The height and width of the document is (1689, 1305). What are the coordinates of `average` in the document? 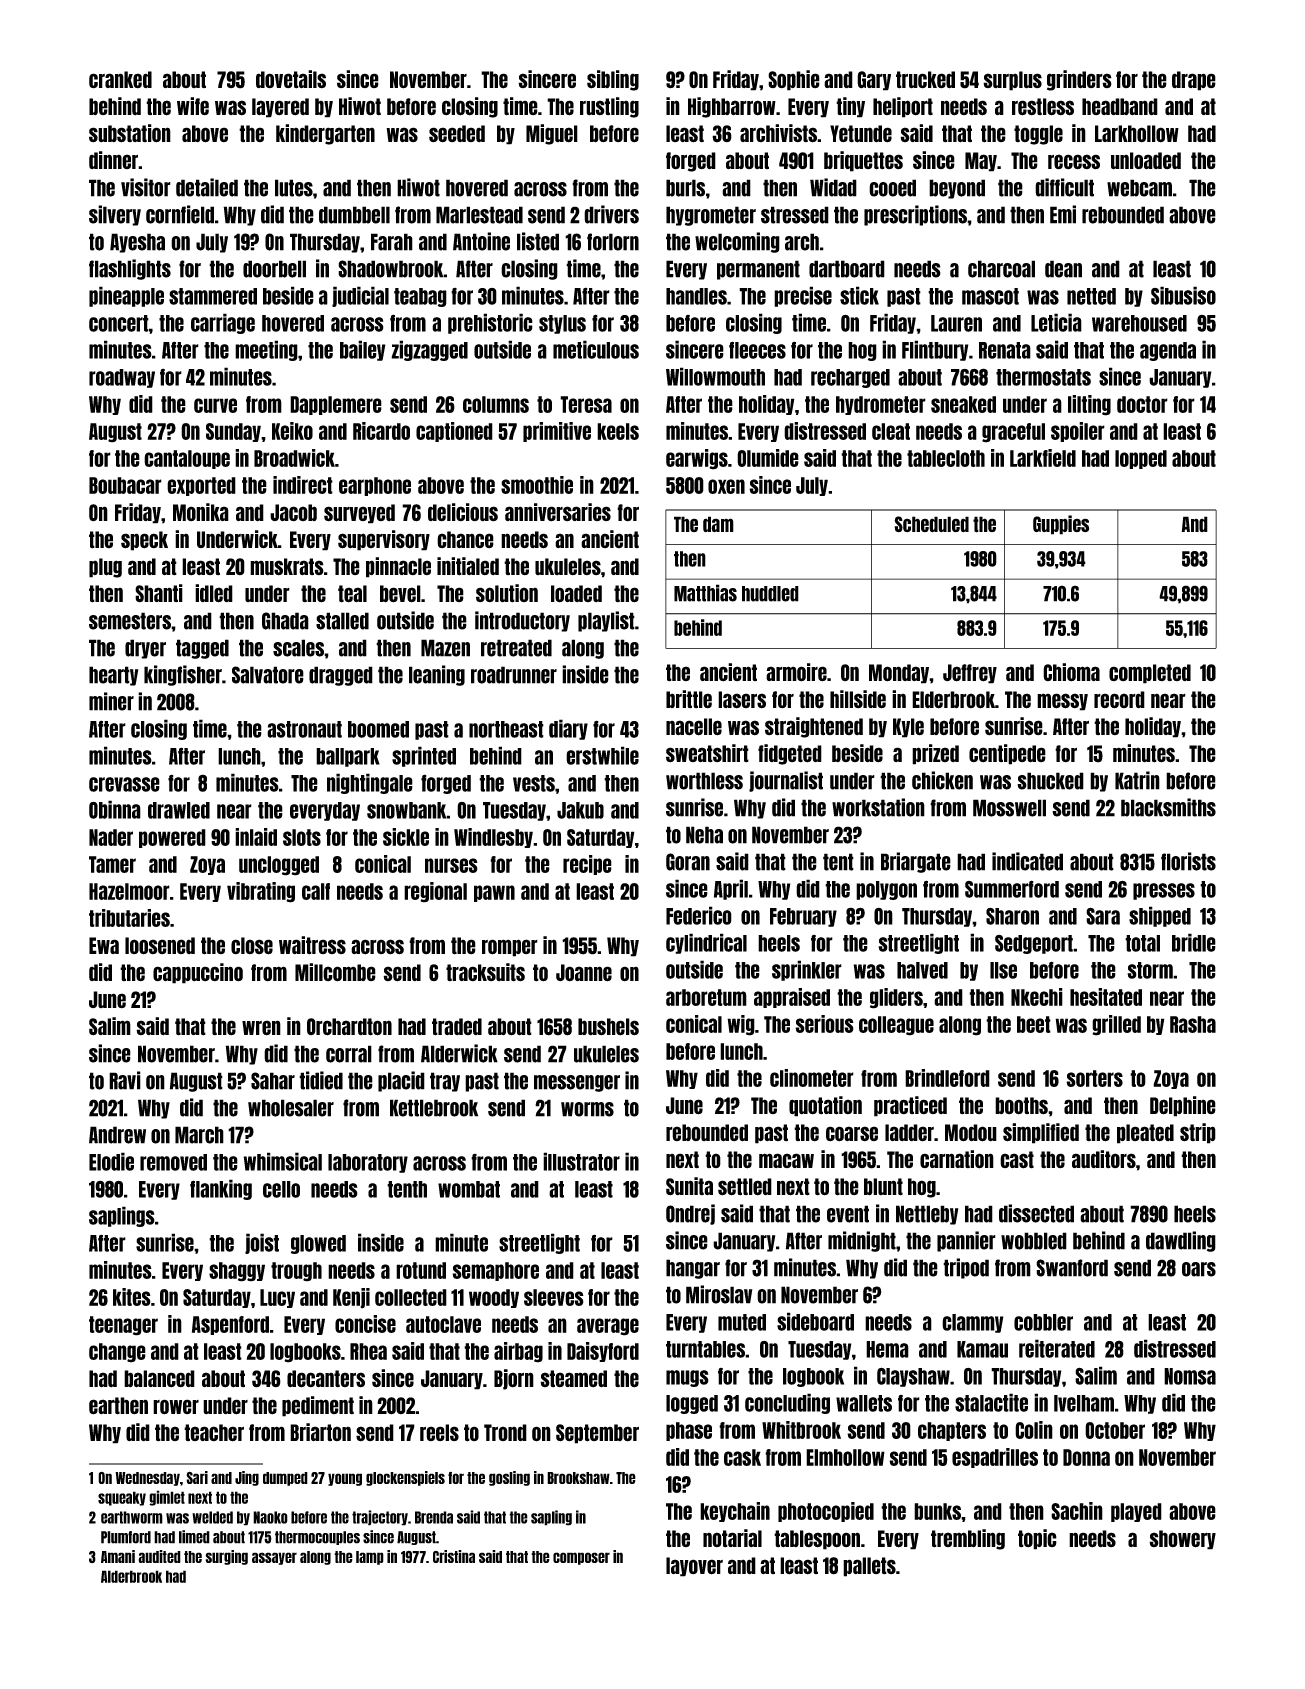 It's located at (608, 1327).
